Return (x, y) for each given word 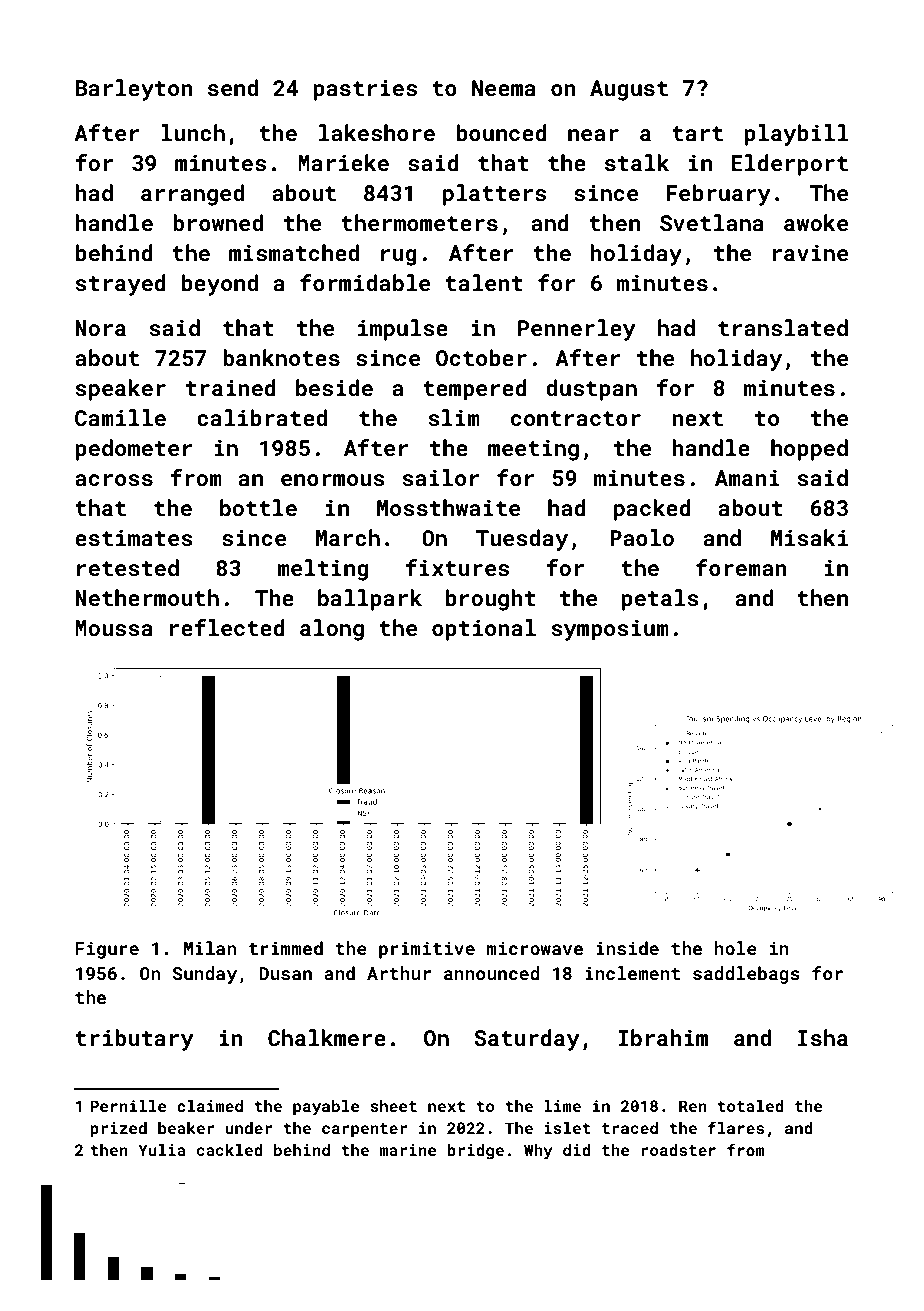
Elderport (790, 165)
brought (491, 600)
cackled (229, 1150)
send (233, 87)
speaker (120, 390)
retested (128, 567)
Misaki (809, 537)
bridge (475, 1152)
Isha (823, 1037)
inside (627, 948)
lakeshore (377, 132)
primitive (427, 950)
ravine (810, 253)
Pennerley (577, 330)
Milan (210, 948)
